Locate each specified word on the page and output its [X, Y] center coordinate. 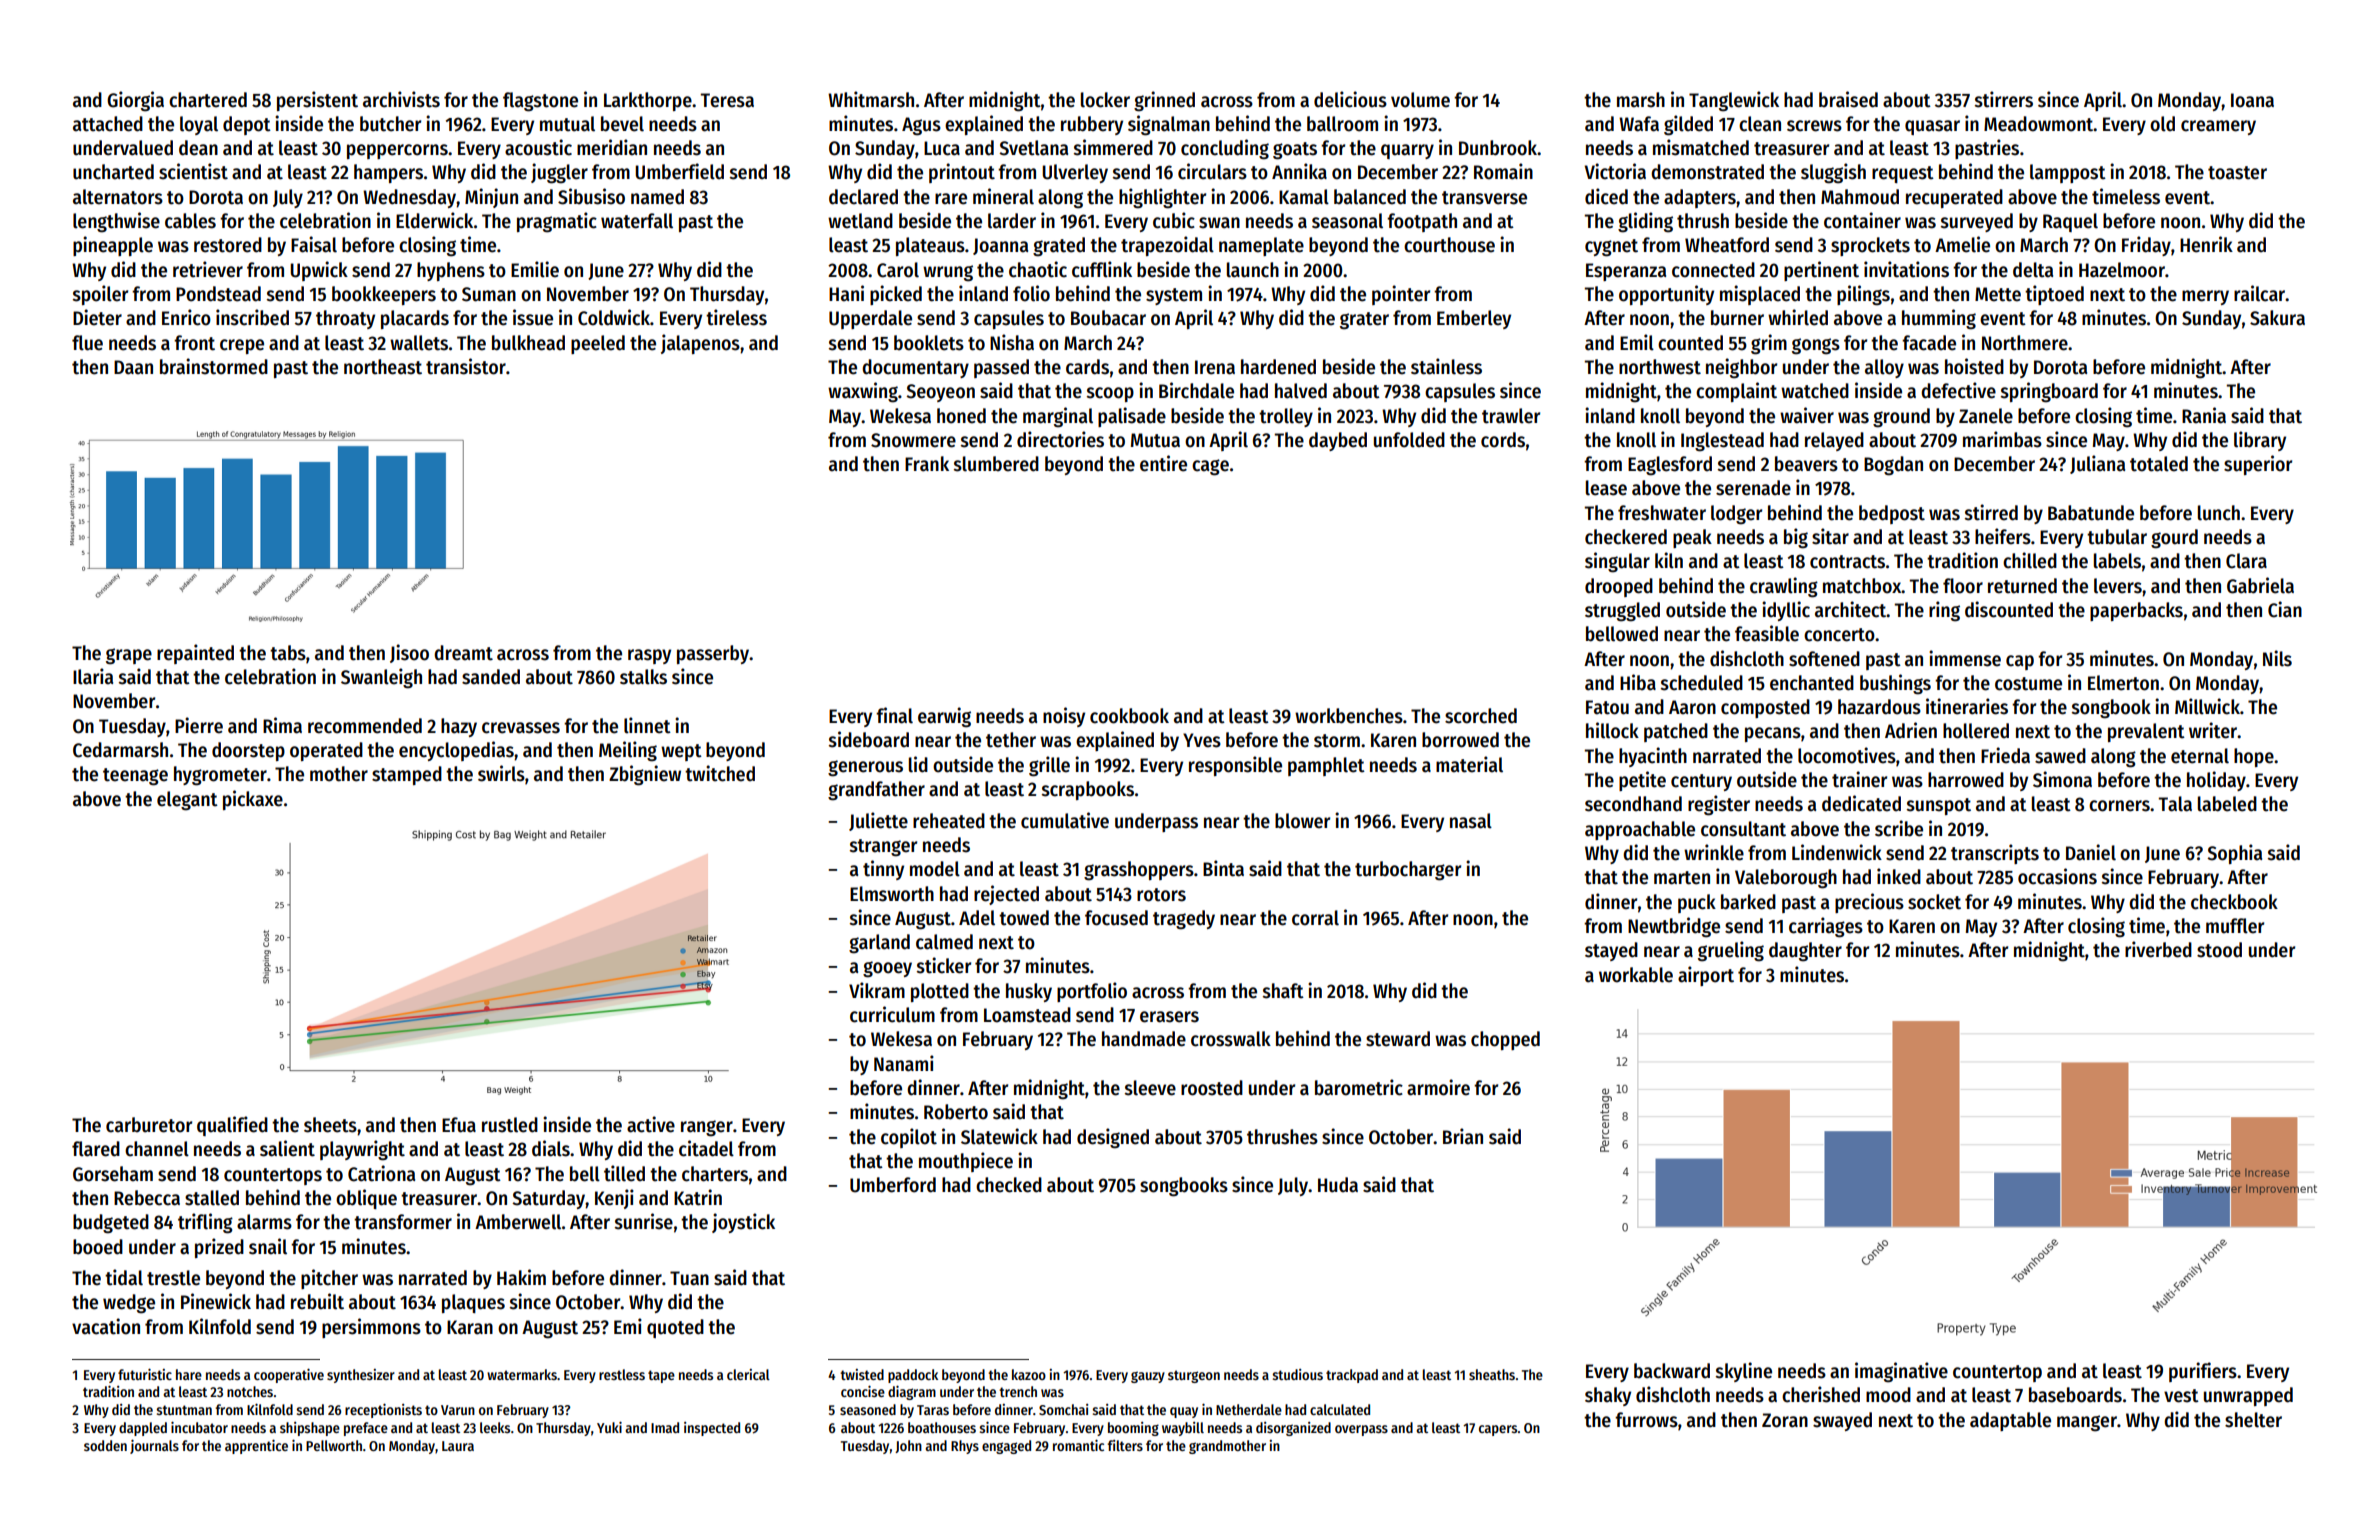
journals [154, 1446]
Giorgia [135, 101]
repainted [195, 654]
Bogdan [1893, 466]
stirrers [2004, 99]
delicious [1350, 99]
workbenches [1349, 716]
